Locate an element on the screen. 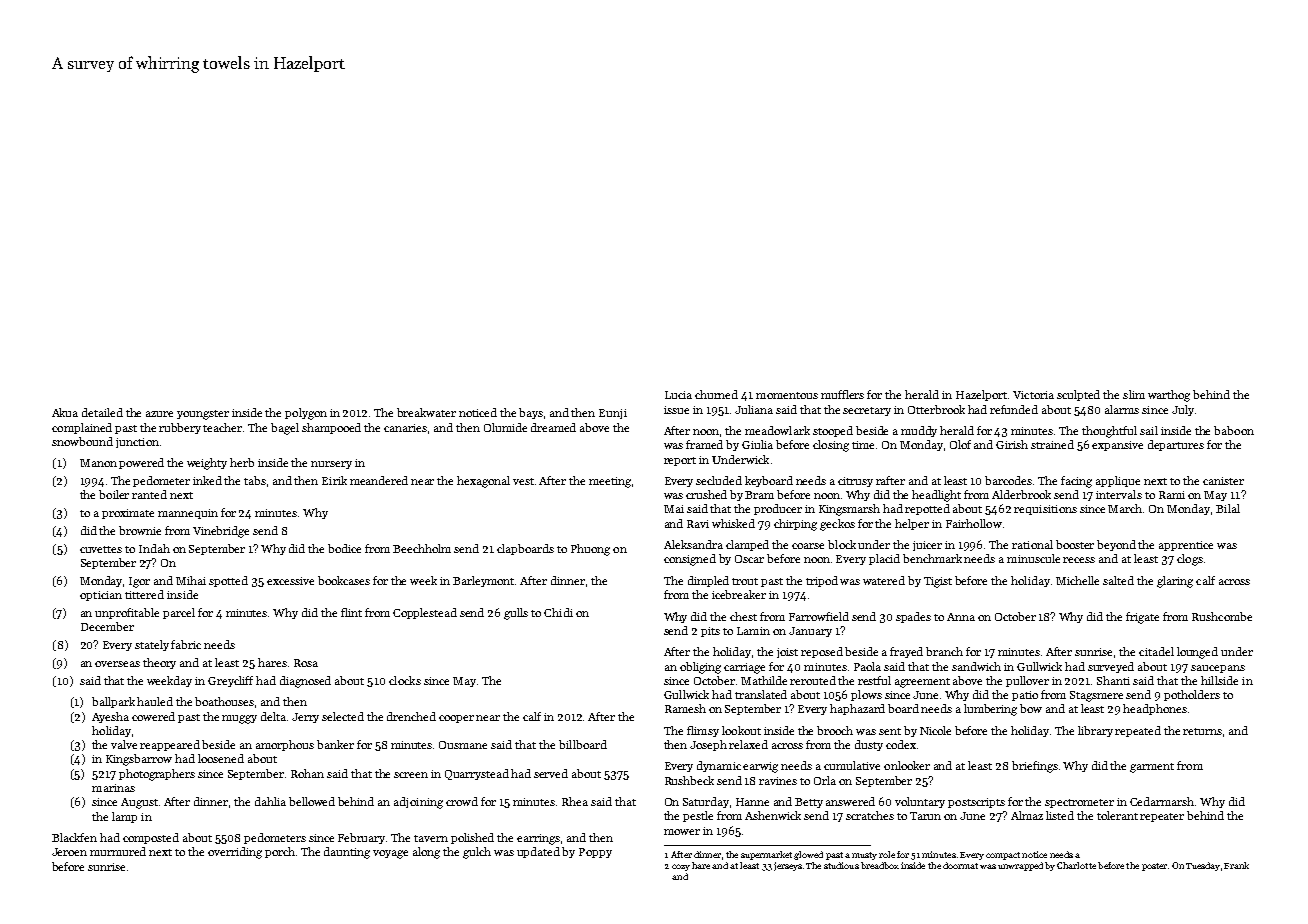 Image resolution: width=1308 pixels, height=924 pixels. returns is located at coordinates (1202, 731).
